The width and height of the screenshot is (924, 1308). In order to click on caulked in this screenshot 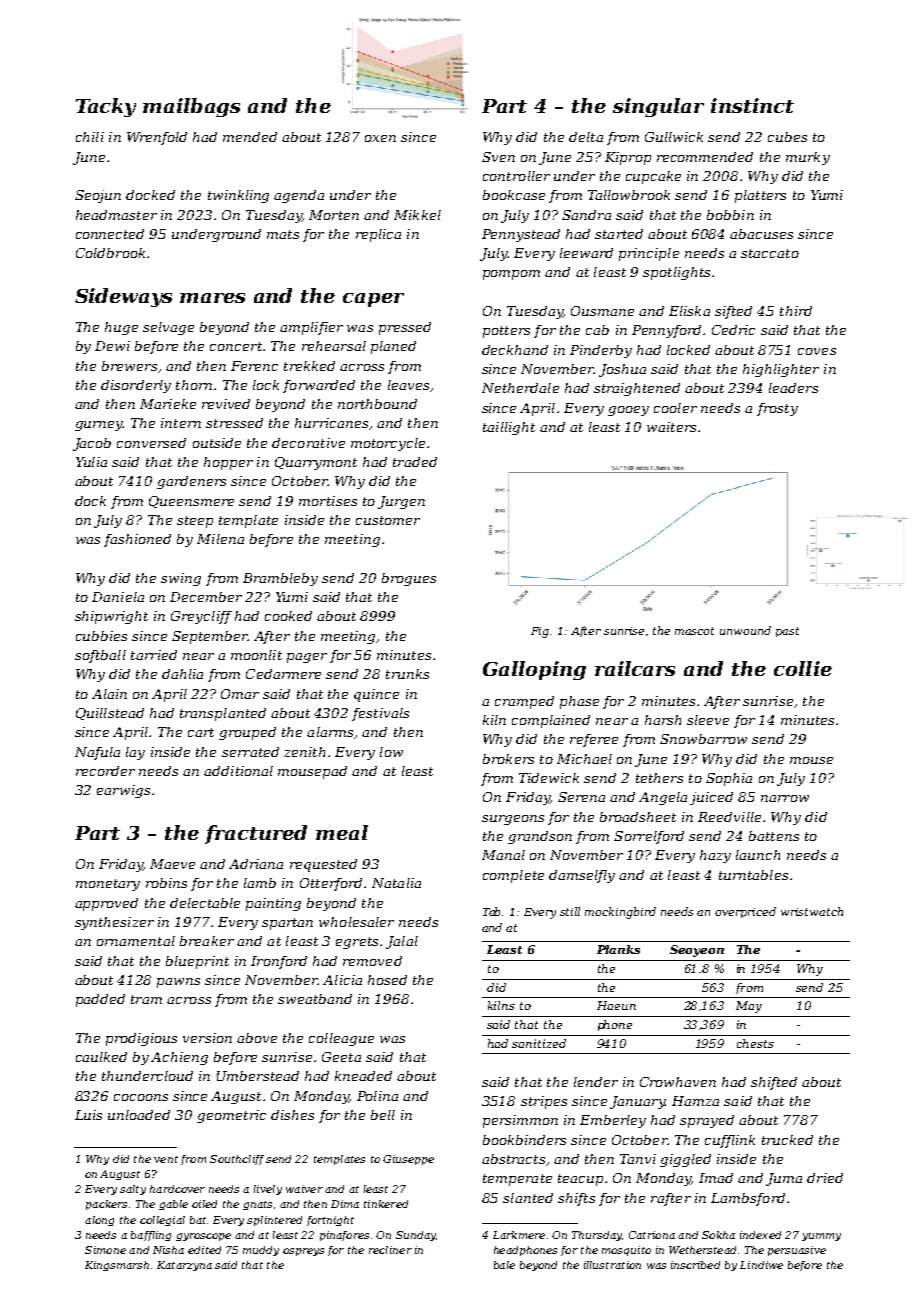, I will do `click(101, 1057)`.
